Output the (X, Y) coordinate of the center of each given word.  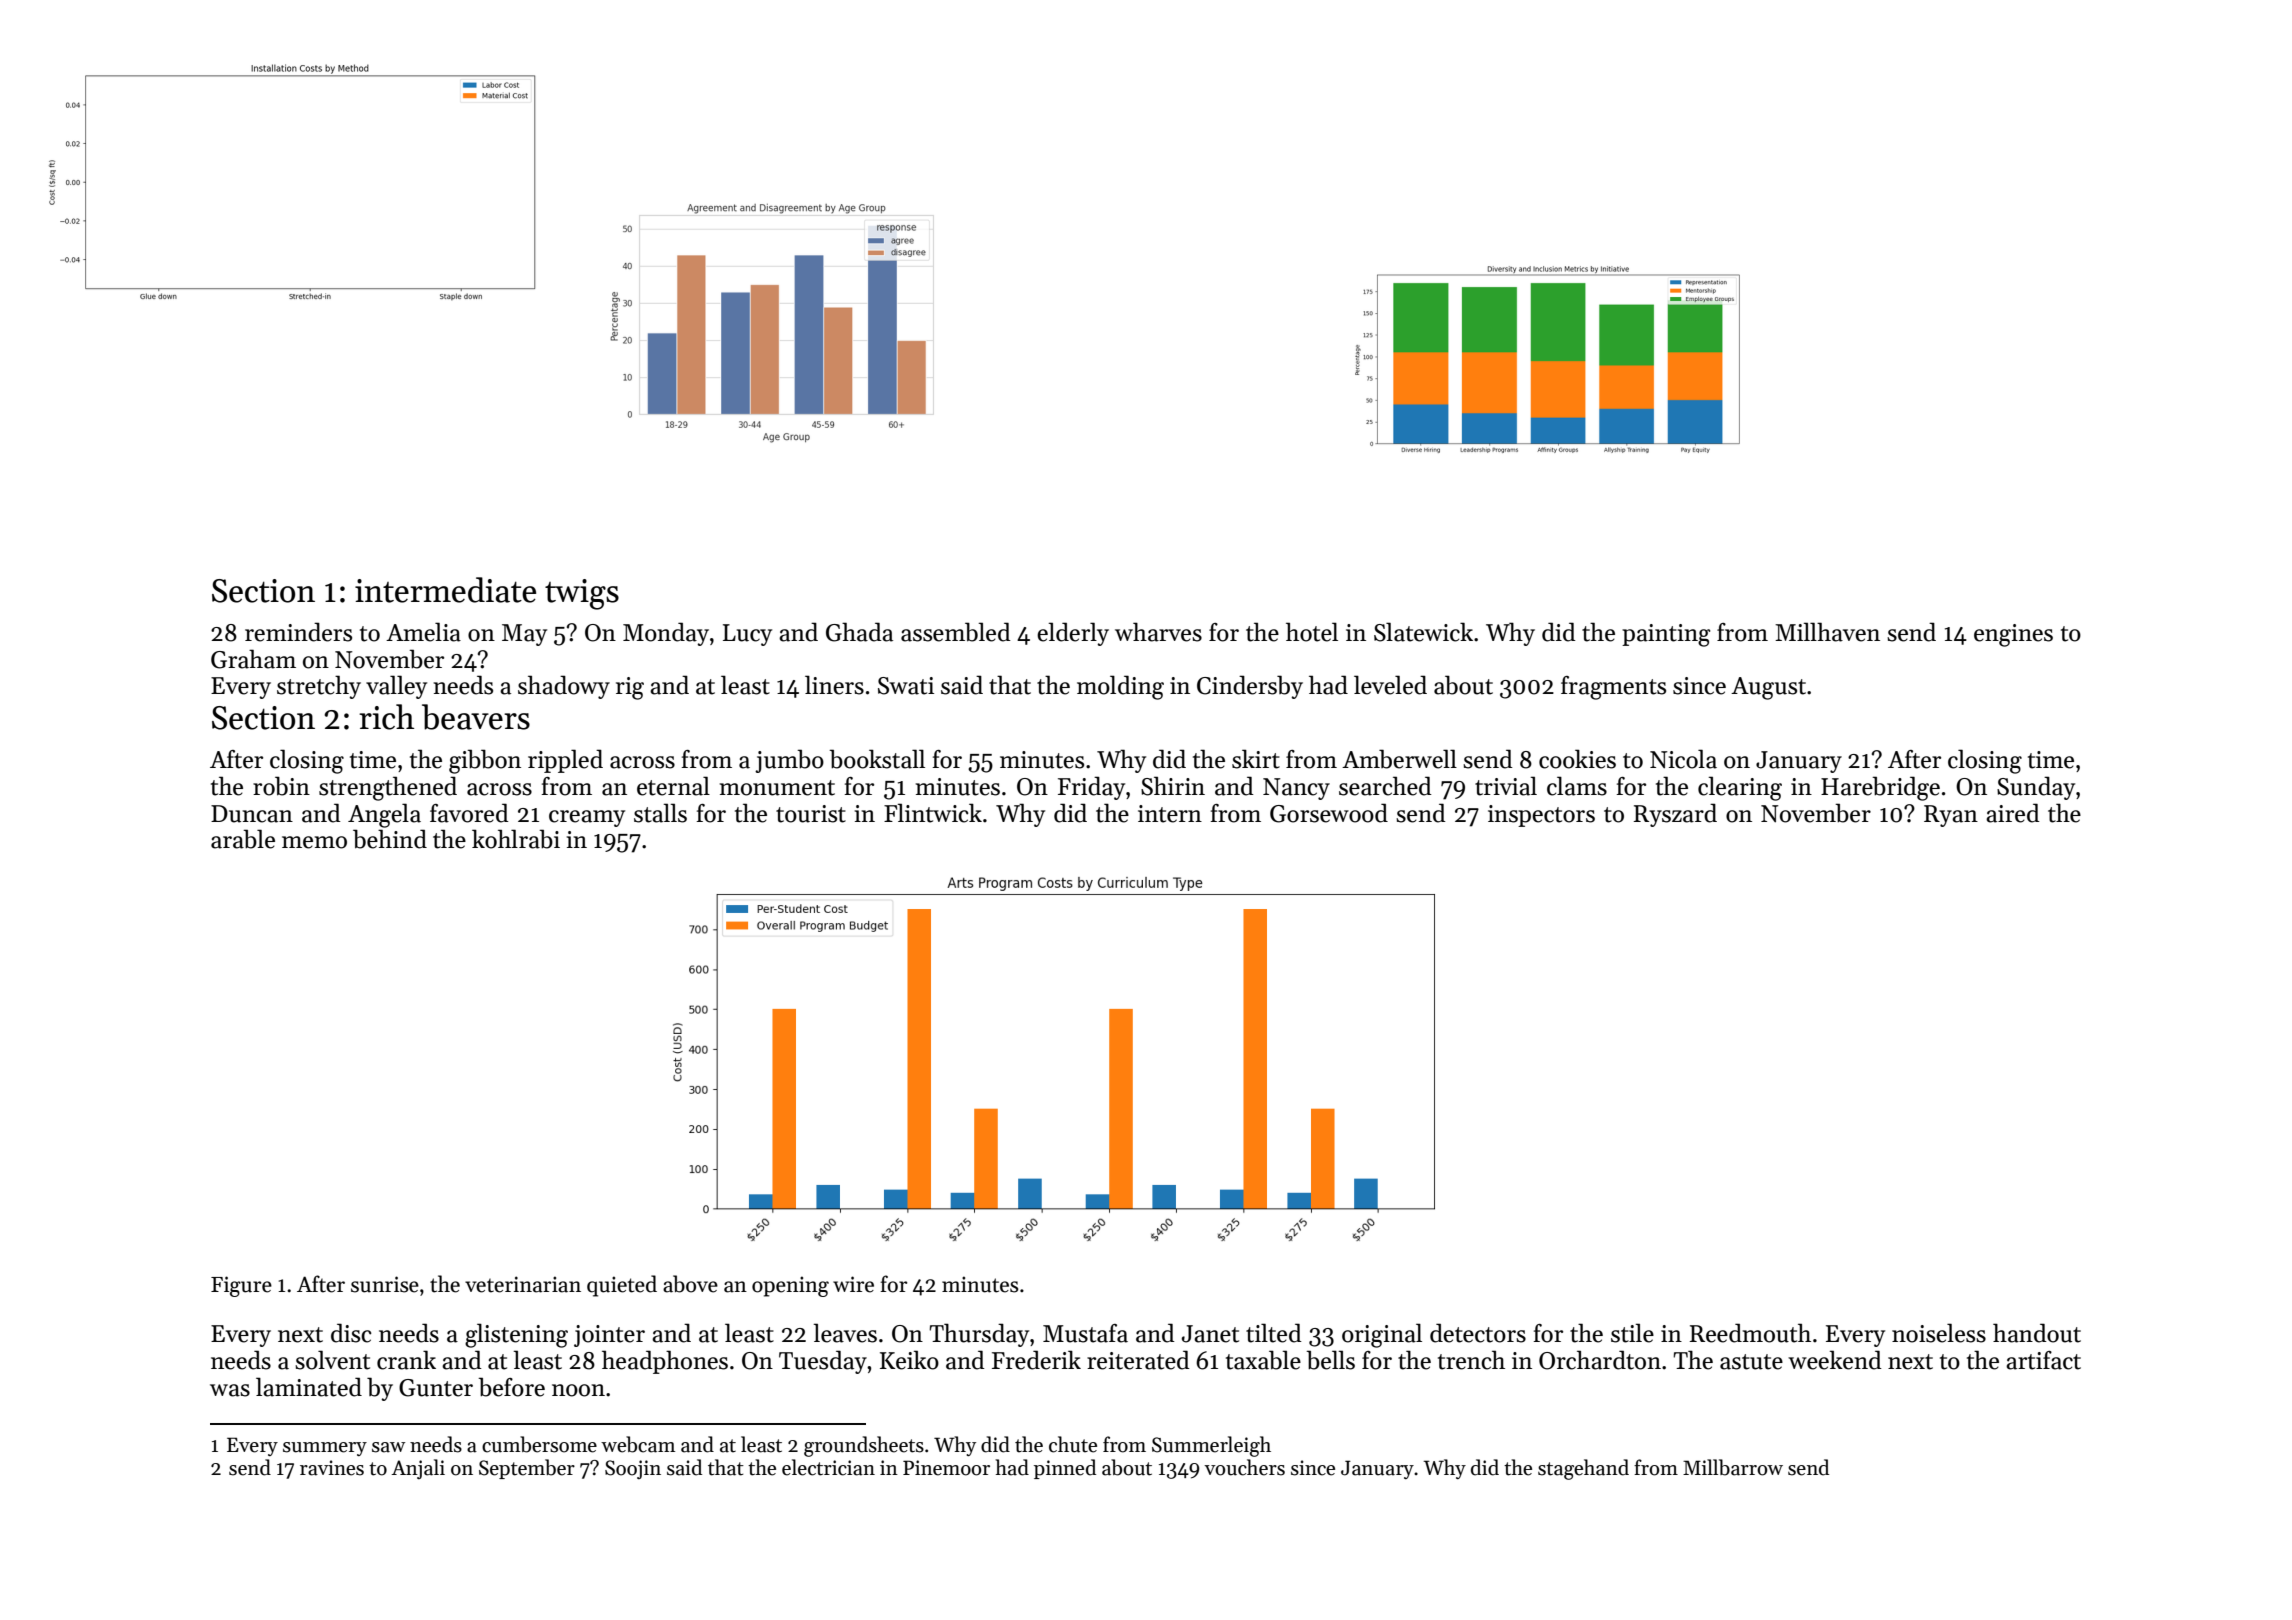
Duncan (252, 814)
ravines (332, 1468)
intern (1170, 814)
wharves (1158, 632)
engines (2013, 635)
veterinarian (523, 1284)
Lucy (747, 635)
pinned (1065, 1469)
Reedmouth (1750, 1333)
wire (853, 1284)
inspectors (1541, 816)
